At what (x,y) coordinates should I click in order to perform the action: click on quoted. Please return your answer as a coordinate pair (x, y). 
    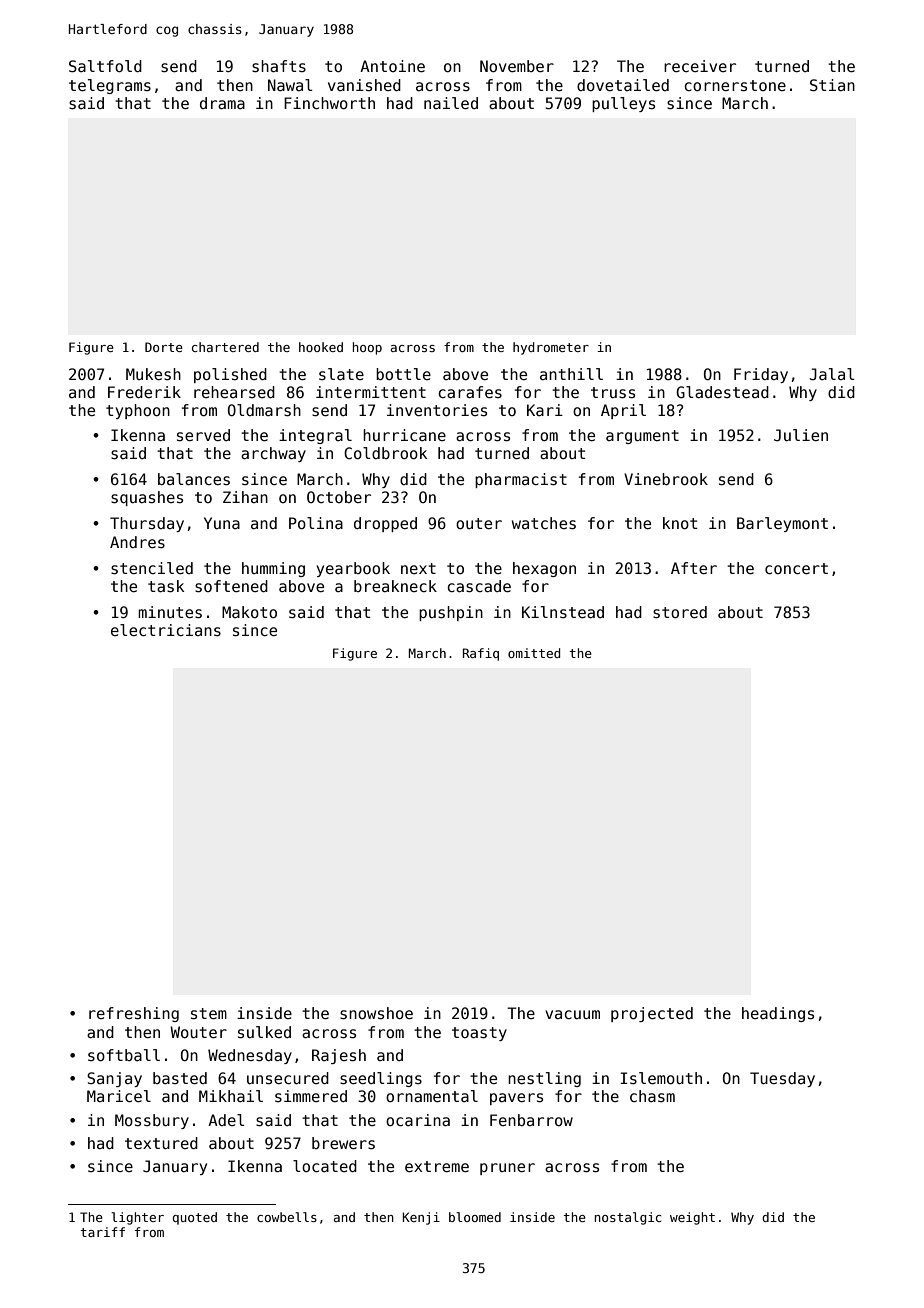
    Looking at the image, I should click on (195, 1218).
